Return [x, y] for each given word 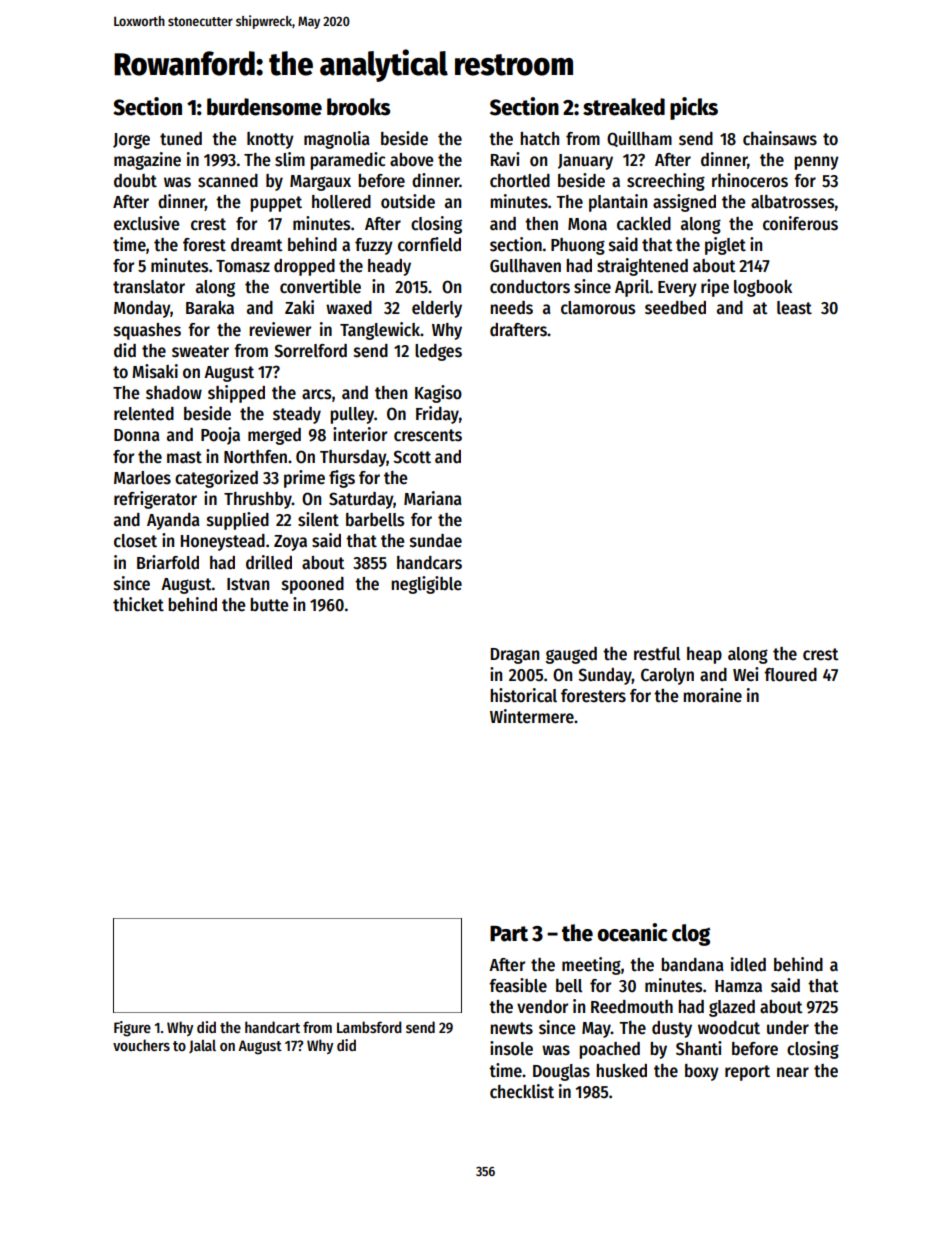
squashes [147, 331]
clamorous [598, 308]
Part [509, 934]
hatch [539, 139]
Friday [437, 415]
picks [694, 108]
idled [748, 964]
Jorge [131, 141]
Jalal [202, 1046]
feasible [518, 985]
